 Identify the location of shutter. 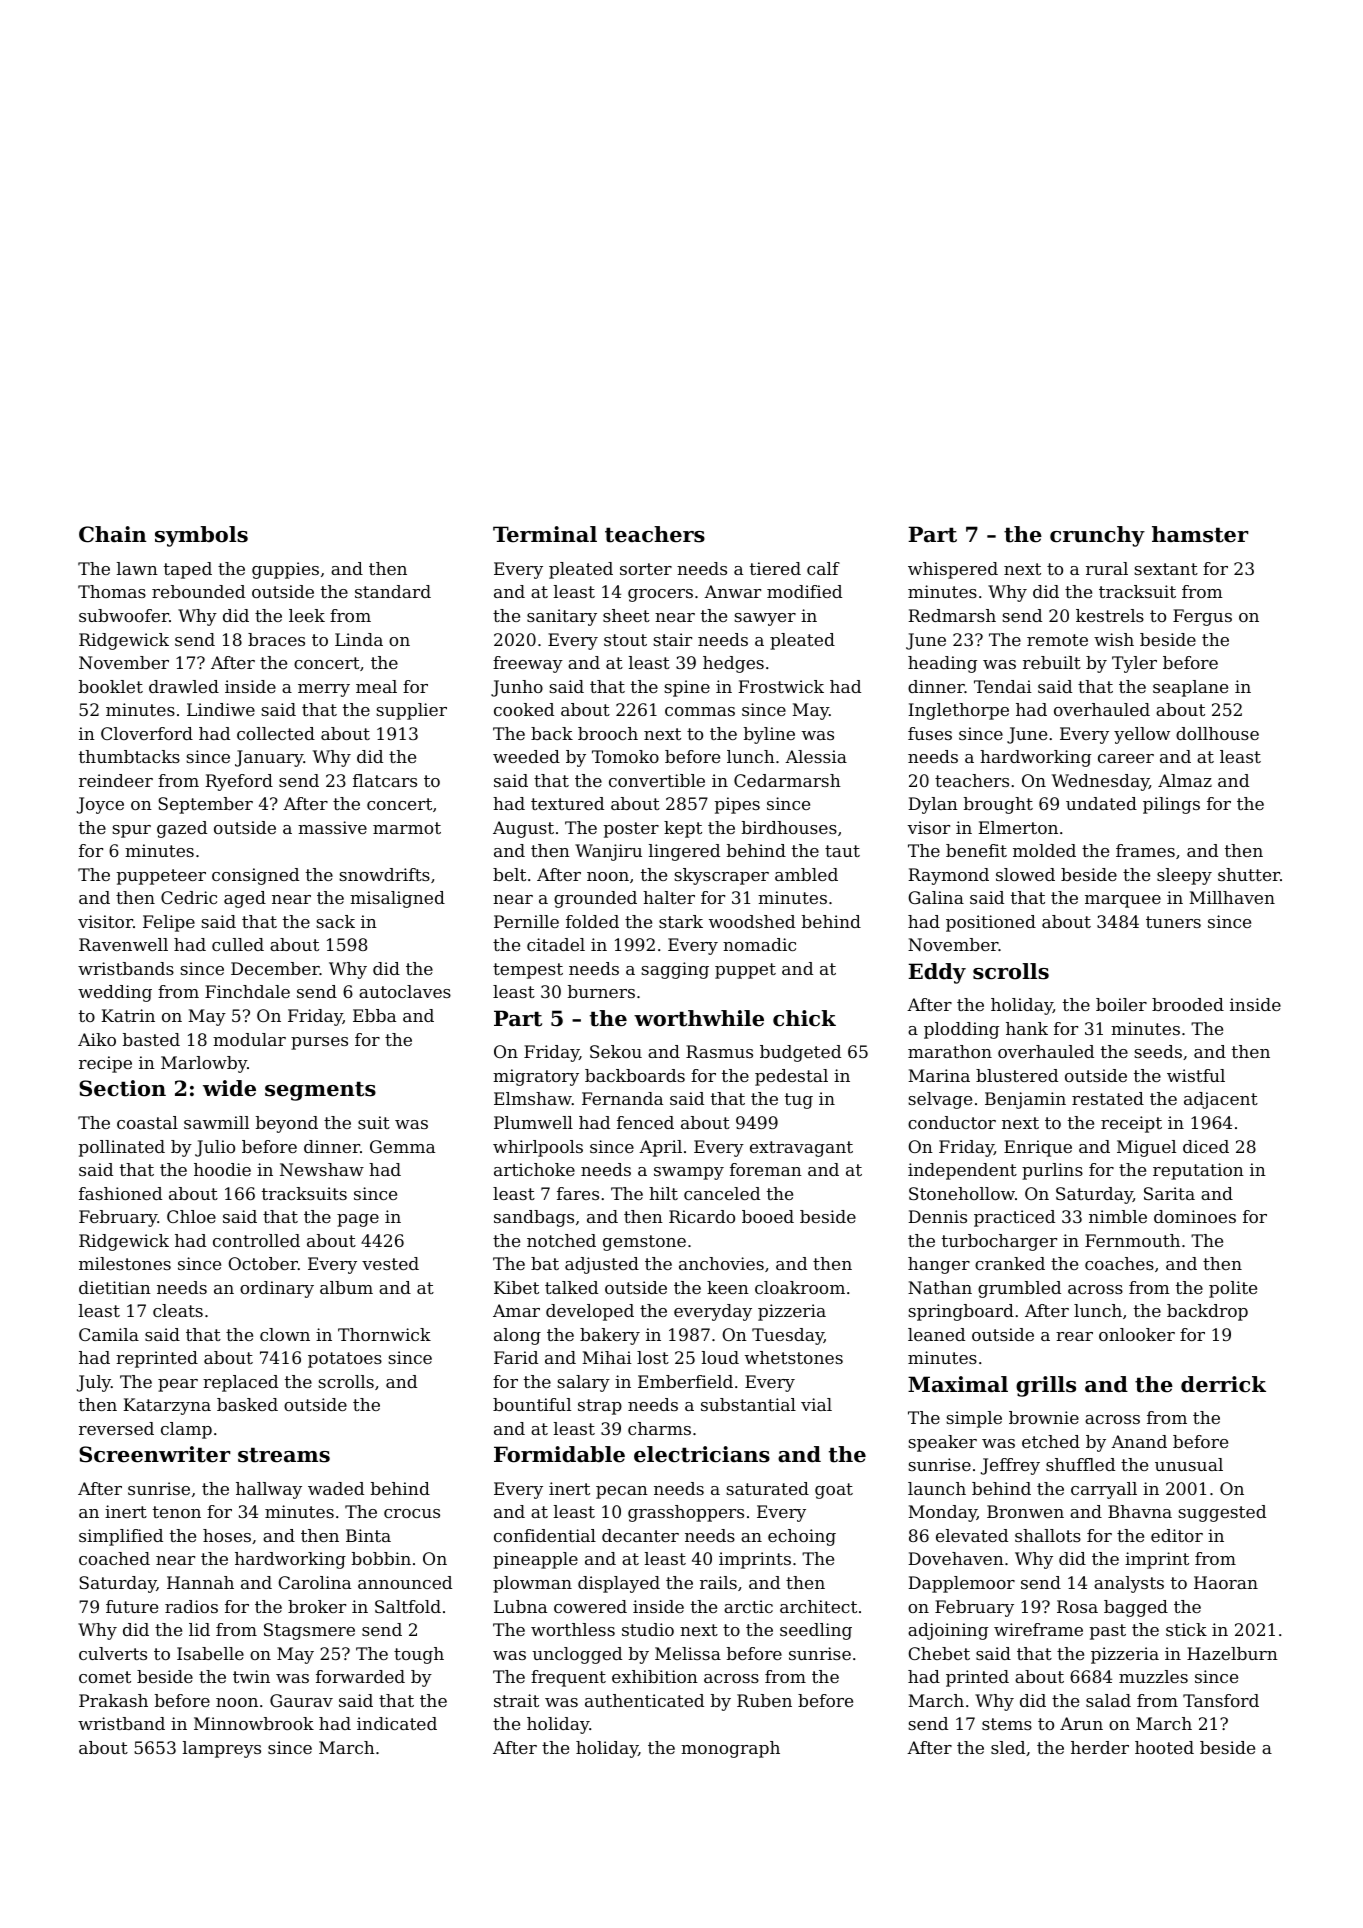
(1249, 874).
